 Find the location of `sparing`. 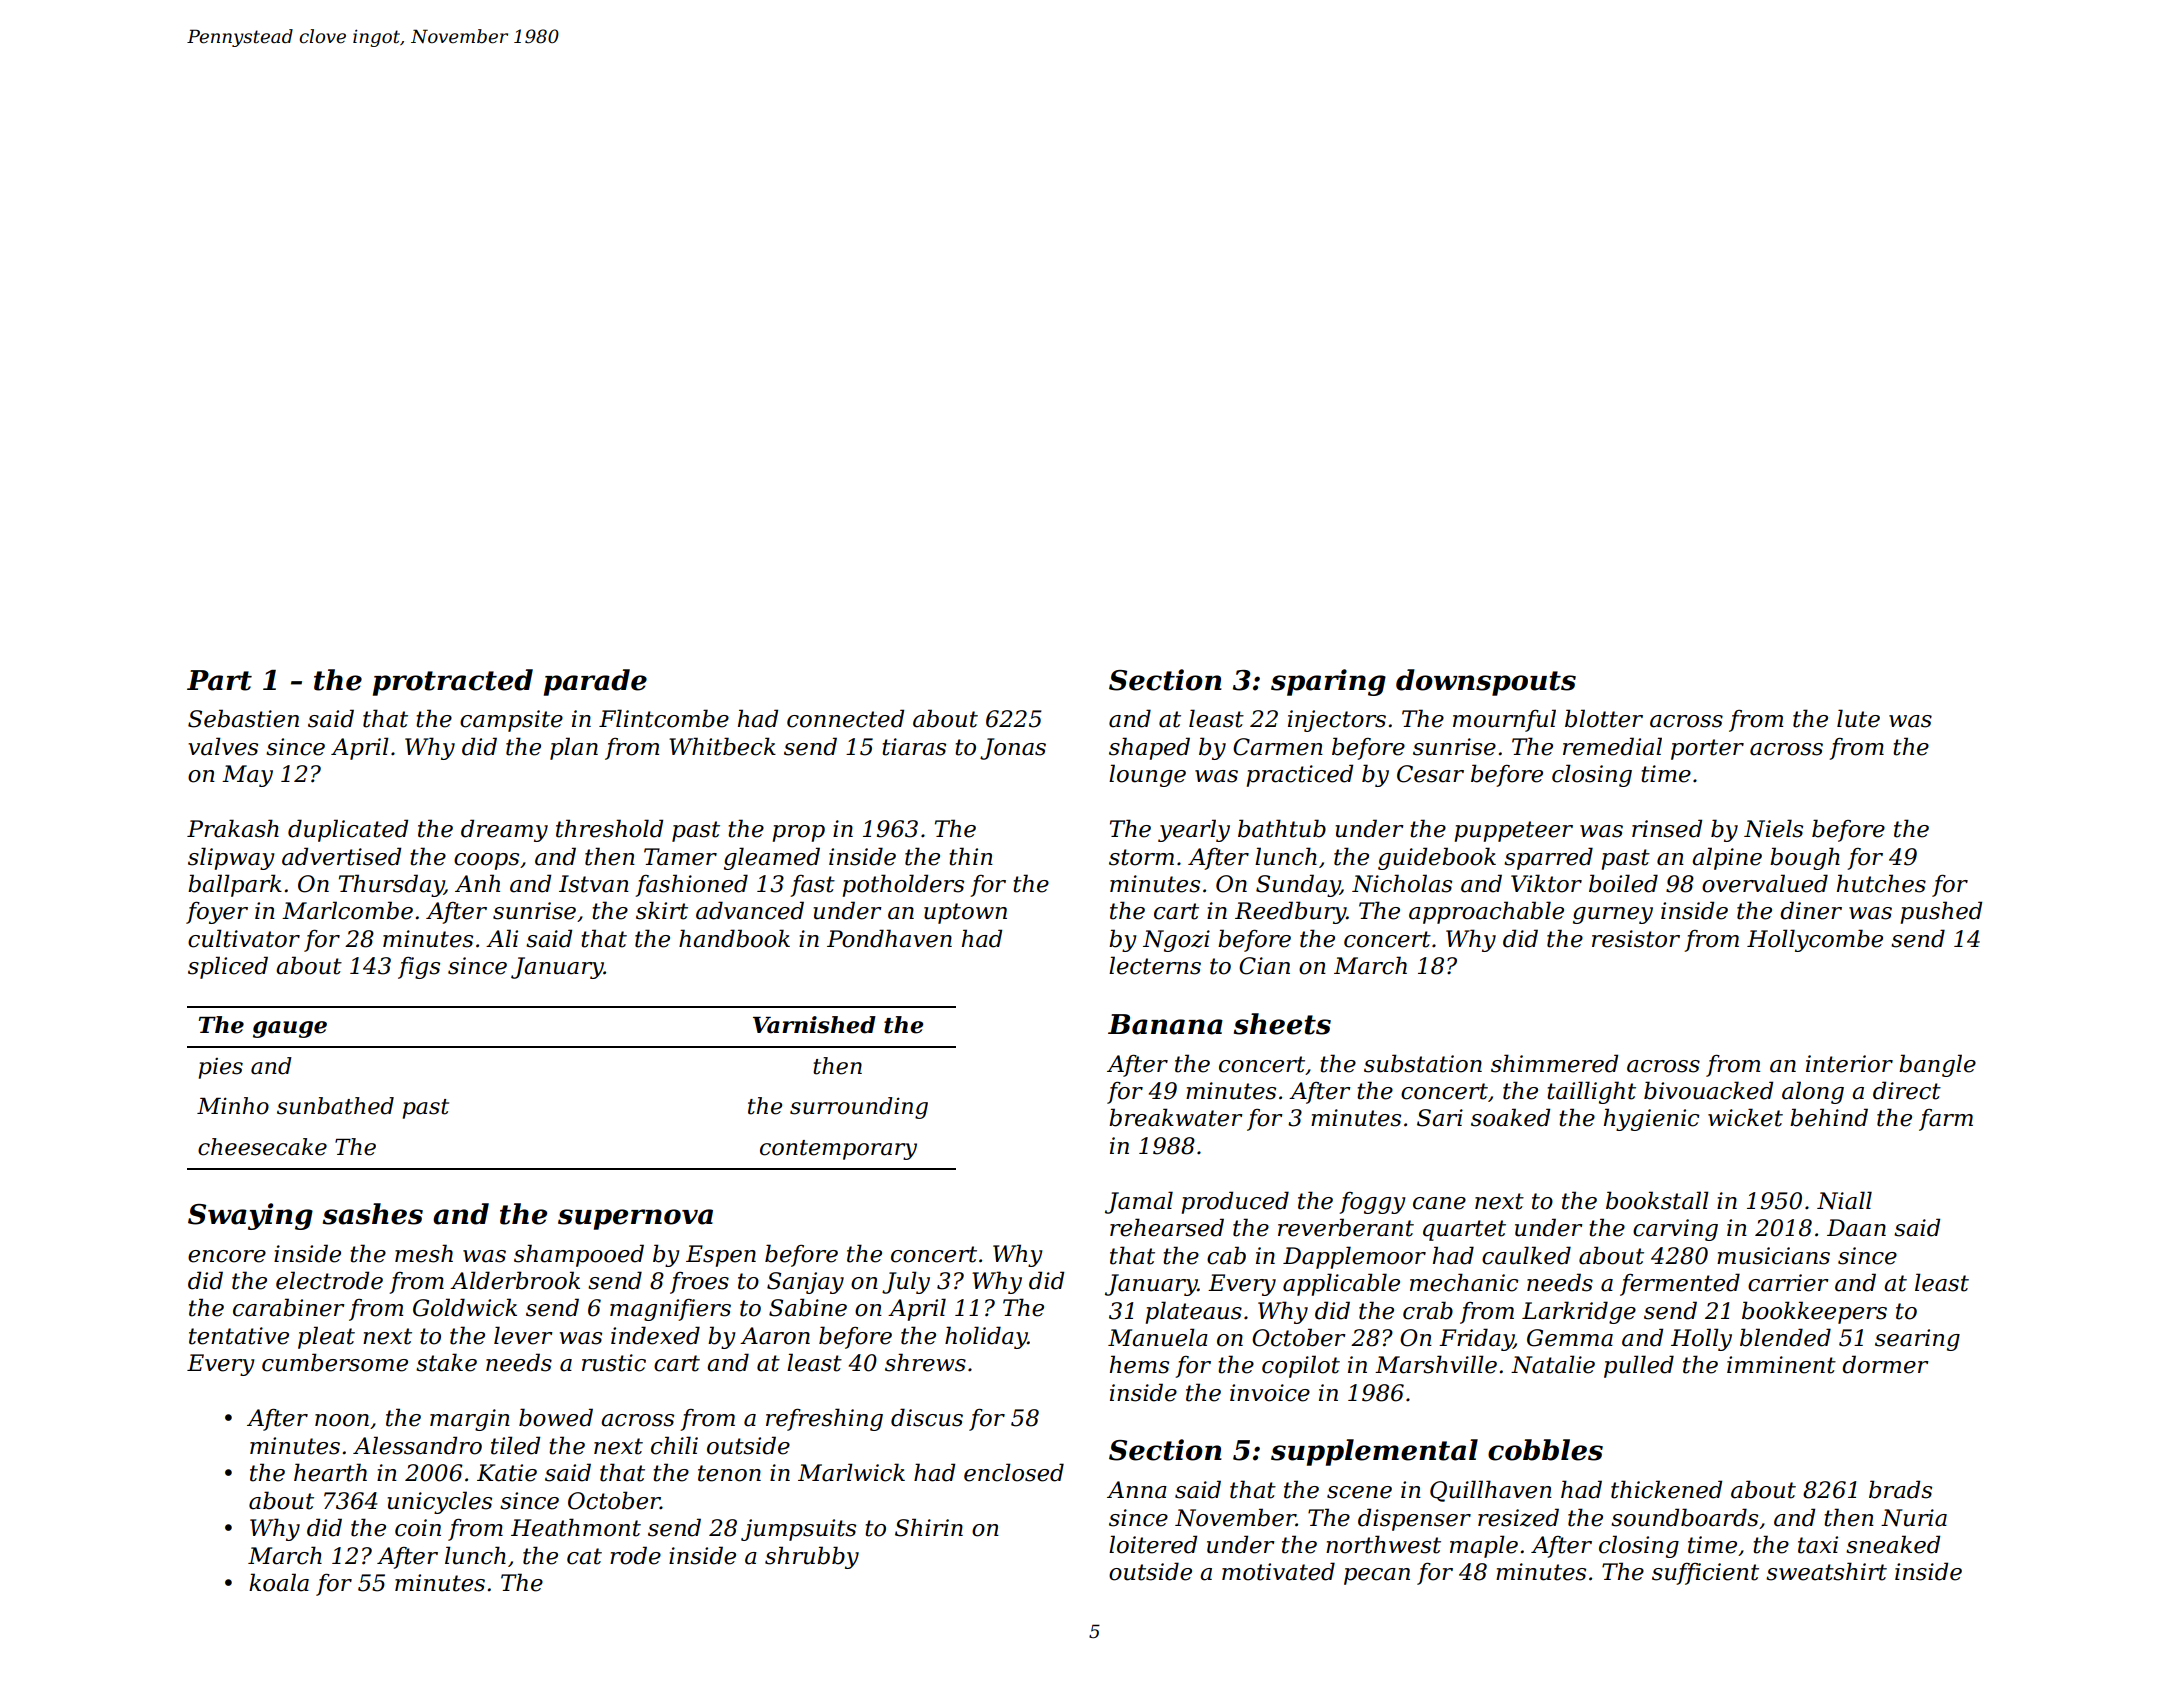

sparing is located at coordinates (1328, 682).
